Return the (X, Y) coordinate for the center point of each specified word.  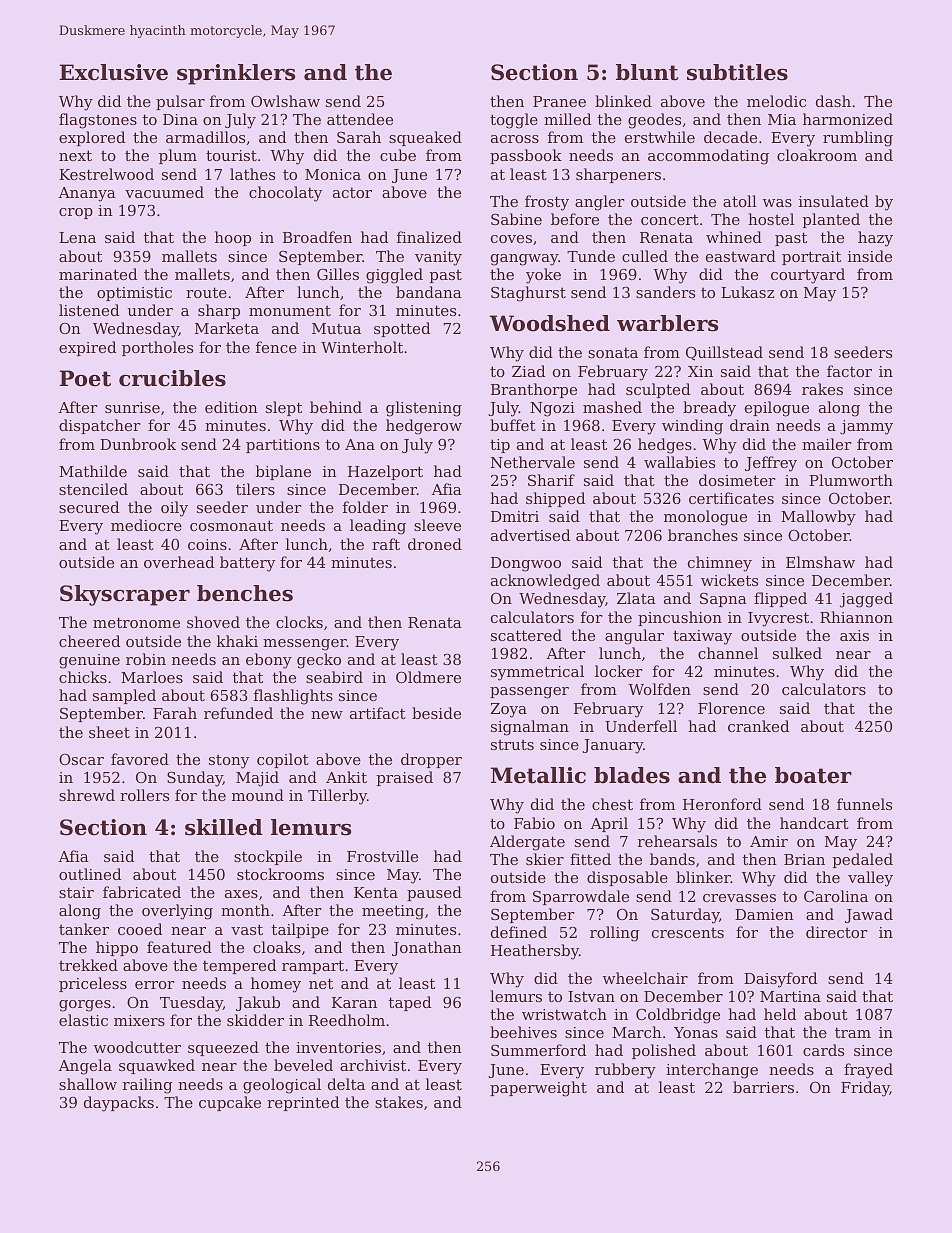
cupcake (230, 1103)
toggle (514, 121)
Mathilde (93, 471)
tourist (231, 155)
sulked (797, 653)
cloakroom (817, 155)
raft (386, 544)
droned (435, 544)
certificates (731, 498)
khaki (237, 641)
